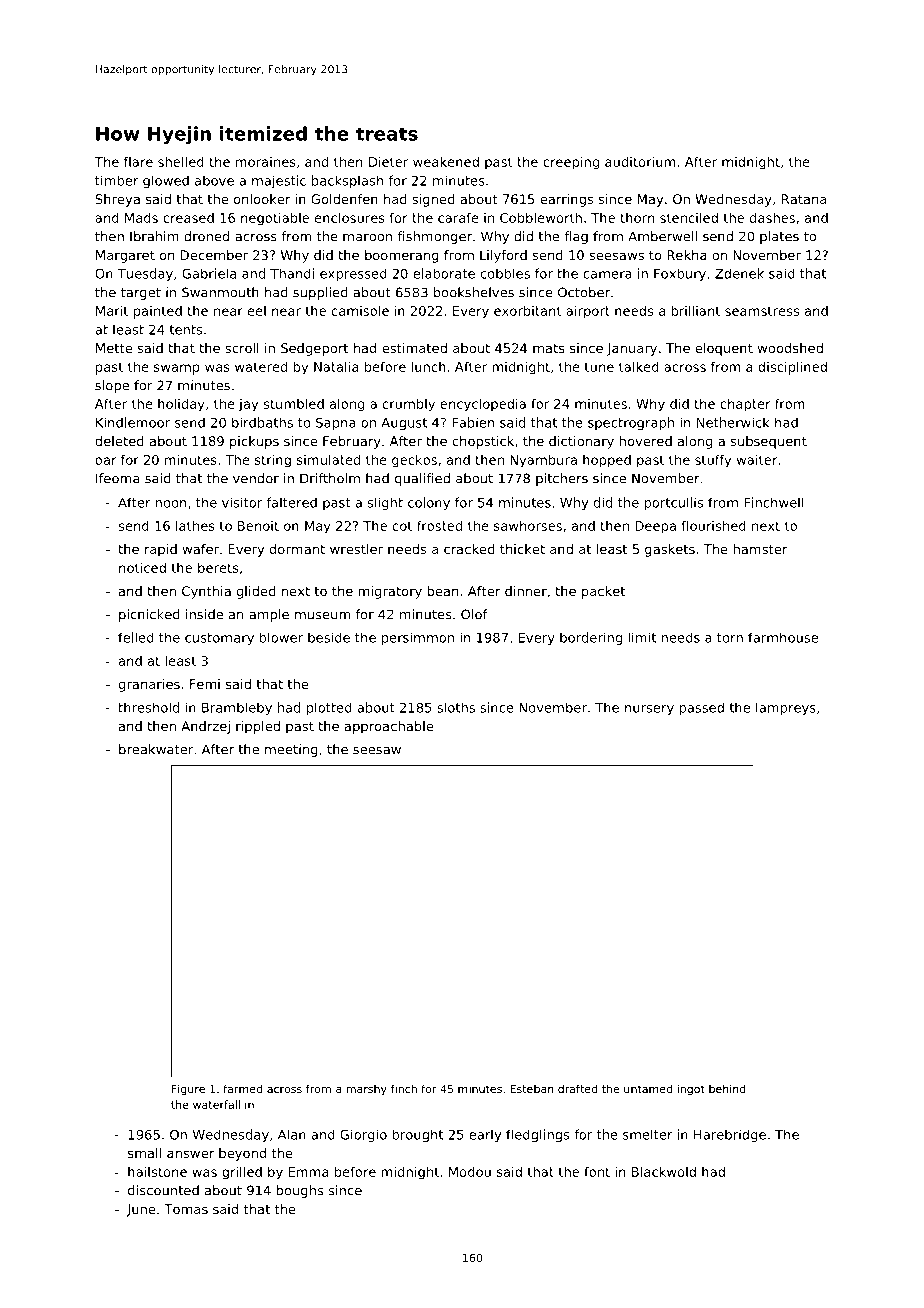 The width and height of the image is (924, 1308). I want to click on lampreys, so click(786, 708).
